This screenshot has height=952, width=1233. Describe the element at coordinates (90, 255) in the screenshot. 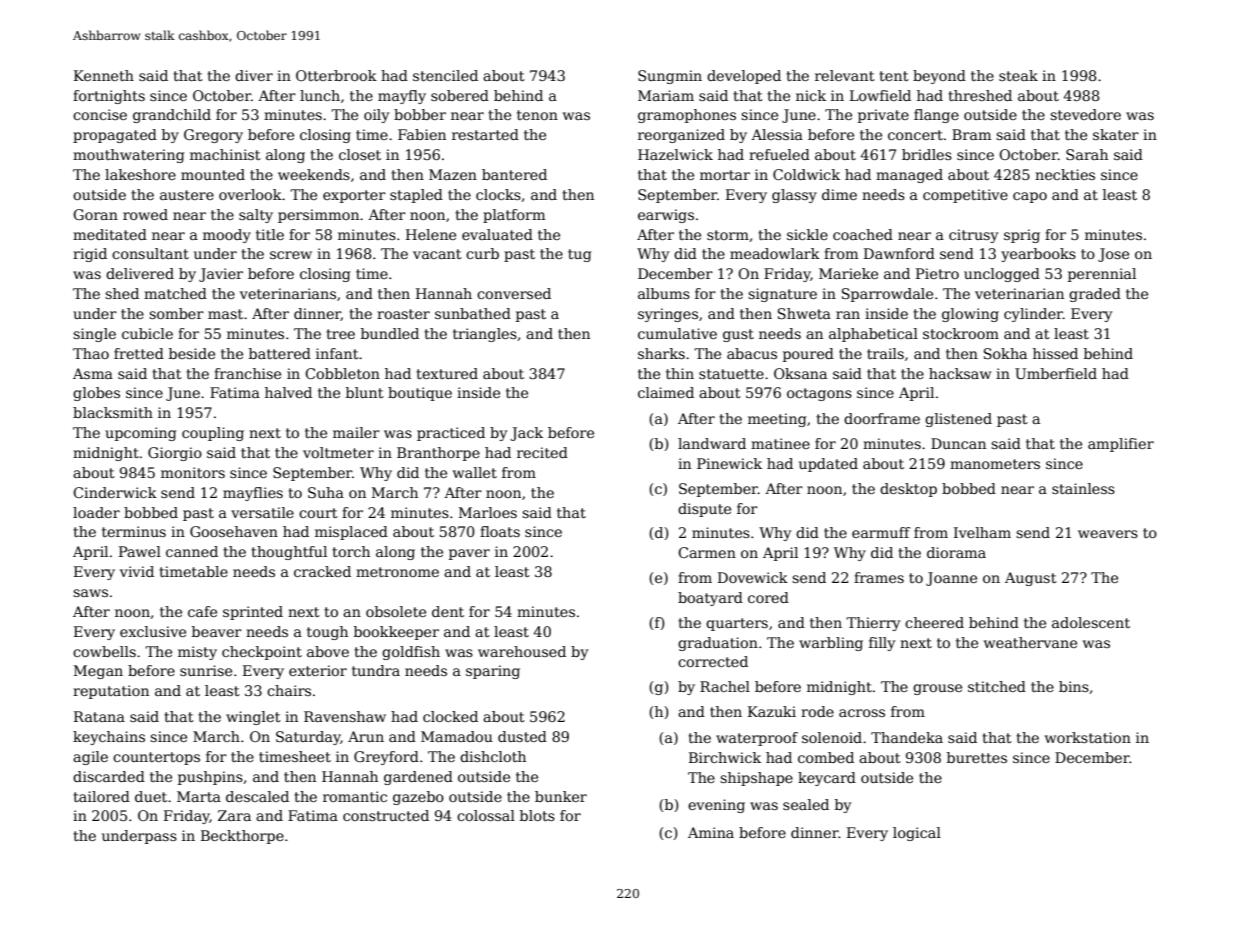

I see `rigid` at that location.
